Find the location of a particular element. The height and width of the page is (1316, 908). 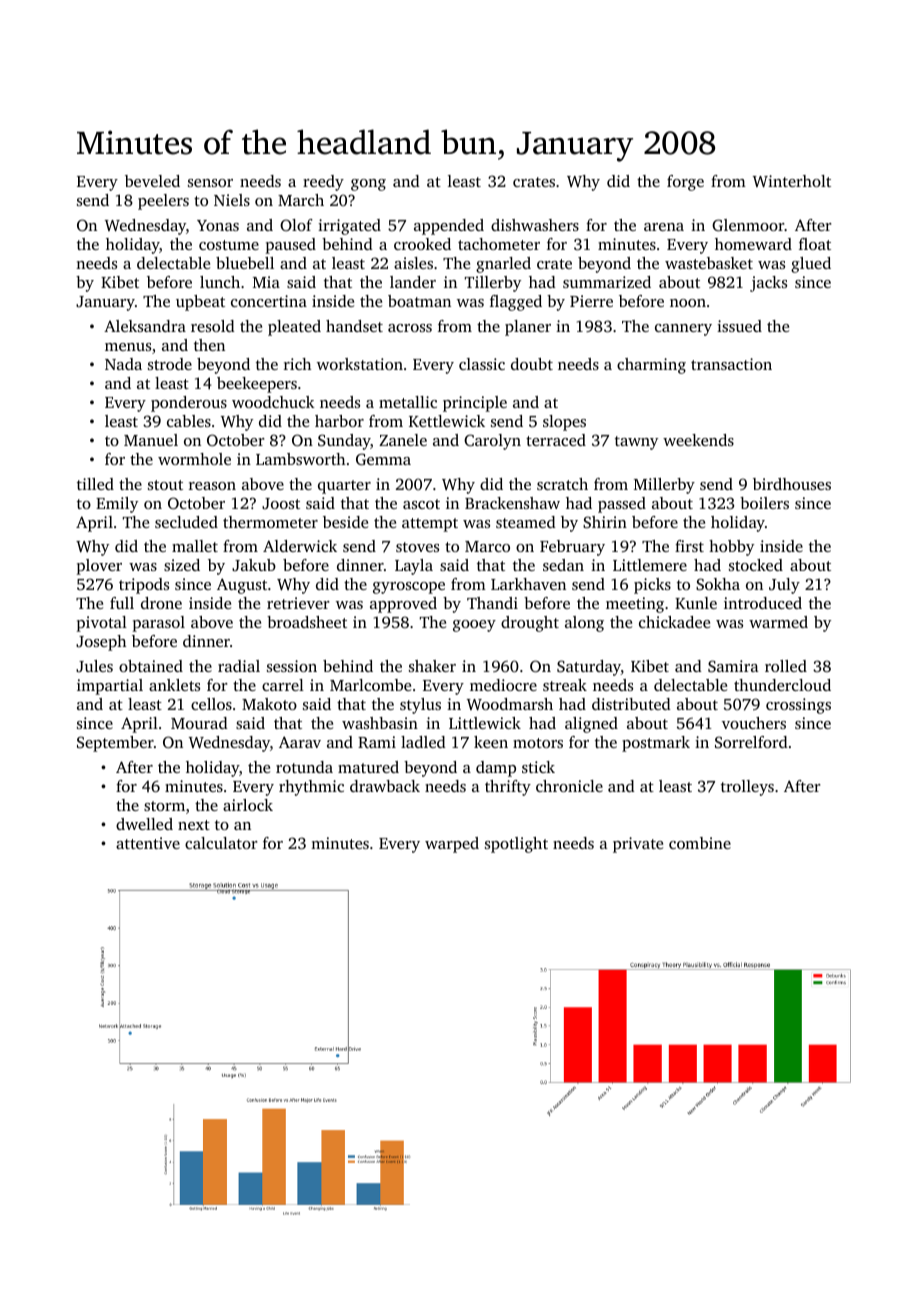

Kettlewick is located at coordinates (447, 421).
